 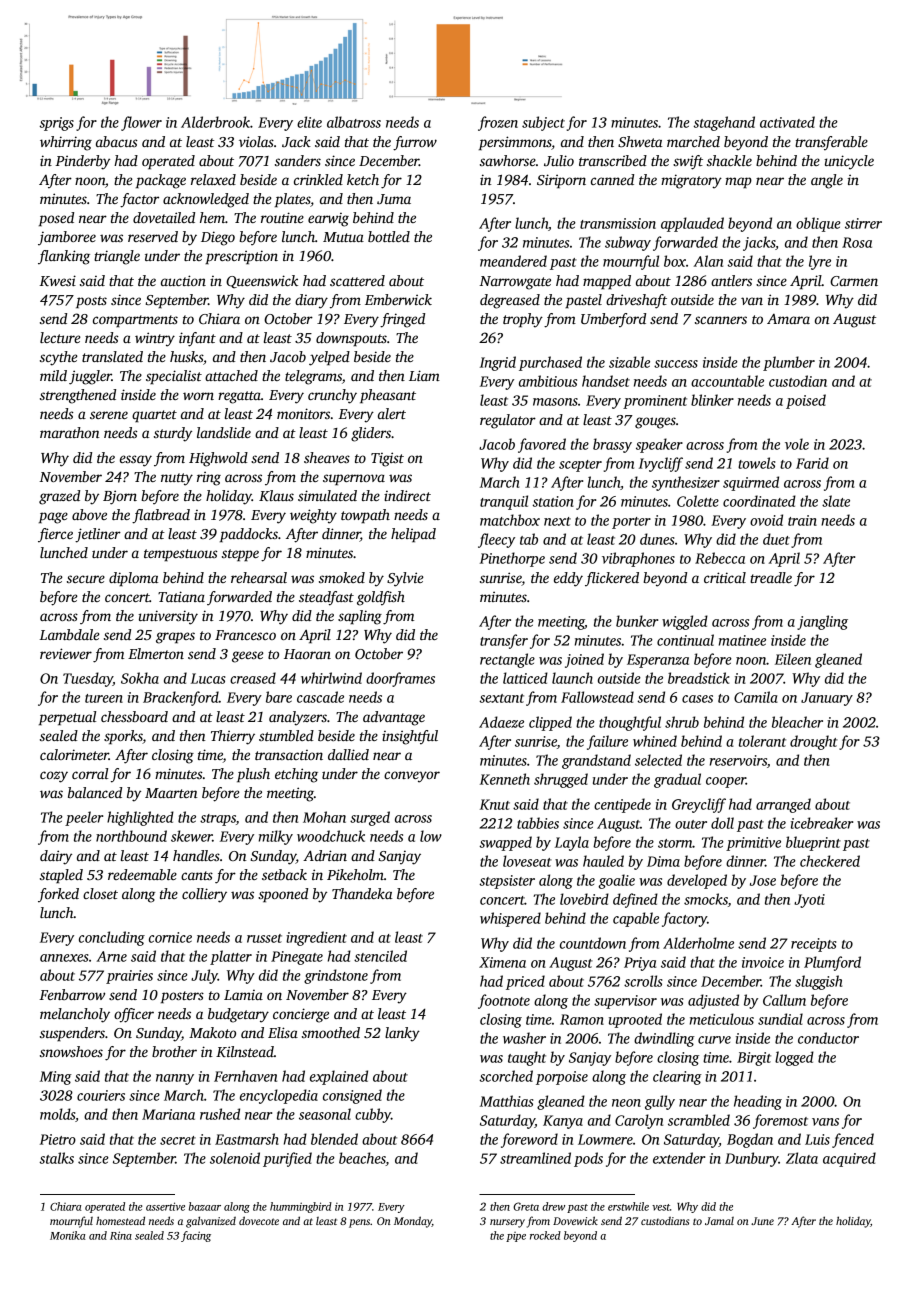 What do you see at coordinates (215, 122) in the page?
I see `Alderbrook` at bounding box center [215, 122].
